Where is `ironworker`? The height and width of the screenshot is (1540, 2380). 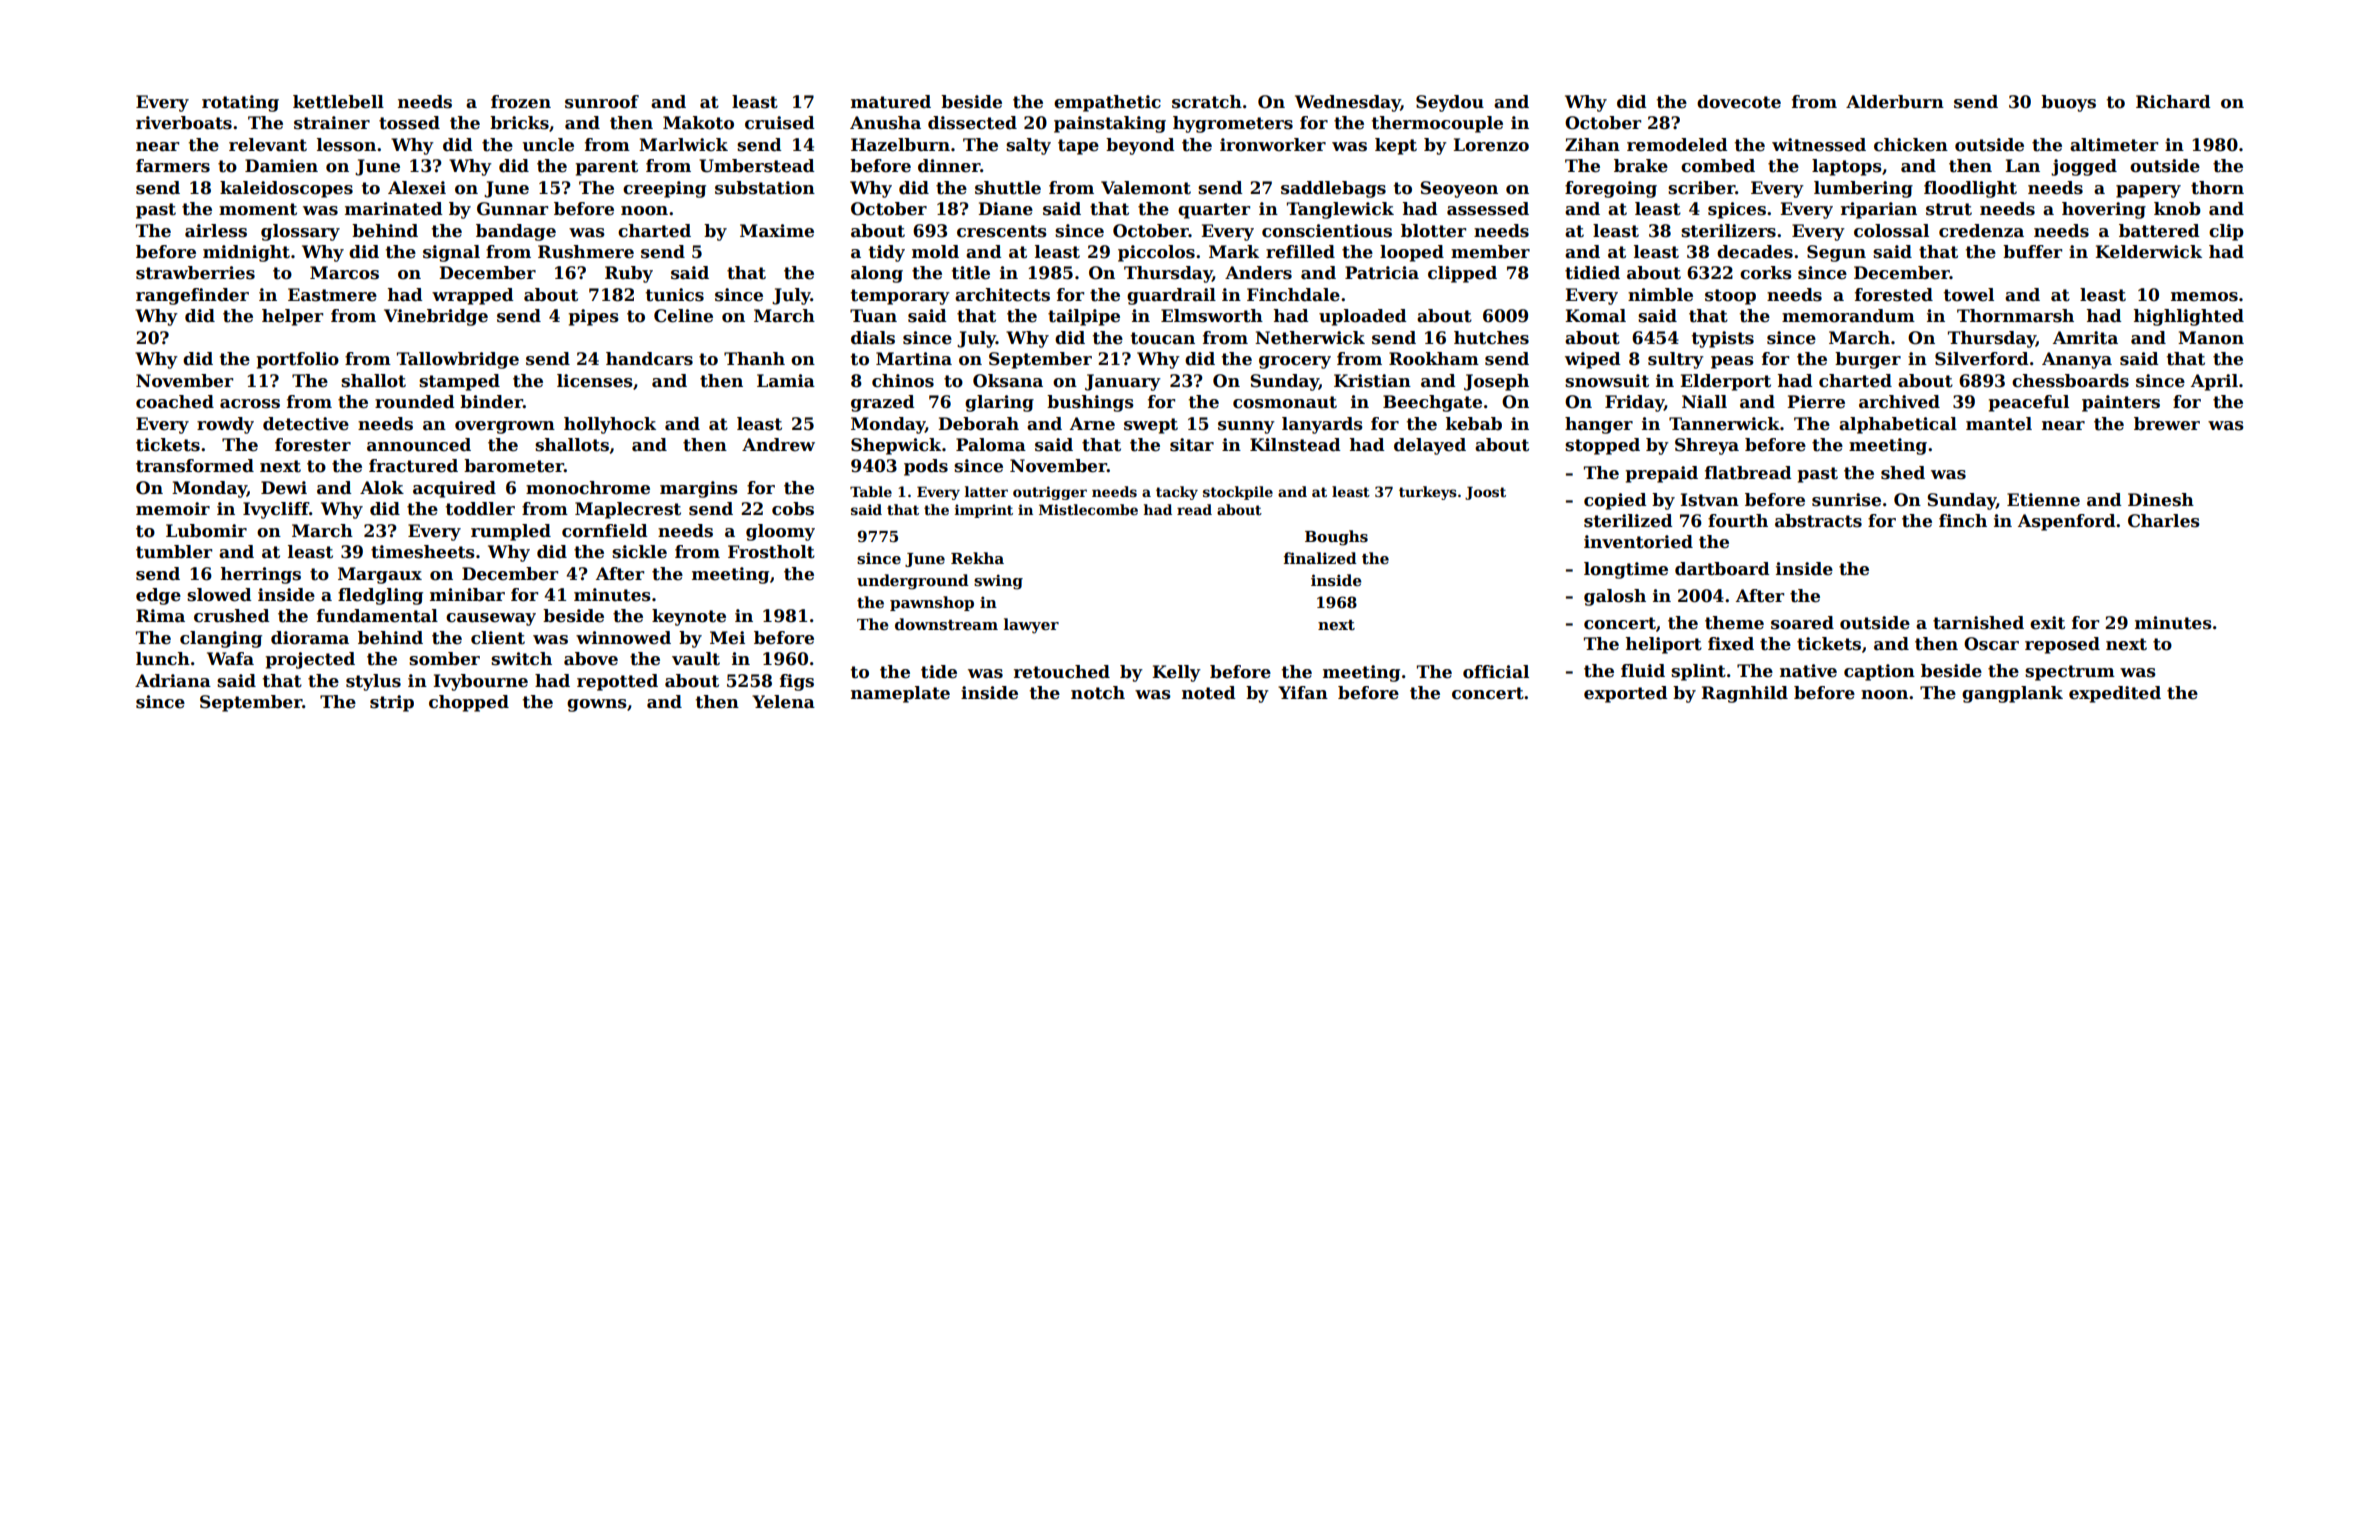
ironworker is located at coordinates (1273, 145).
